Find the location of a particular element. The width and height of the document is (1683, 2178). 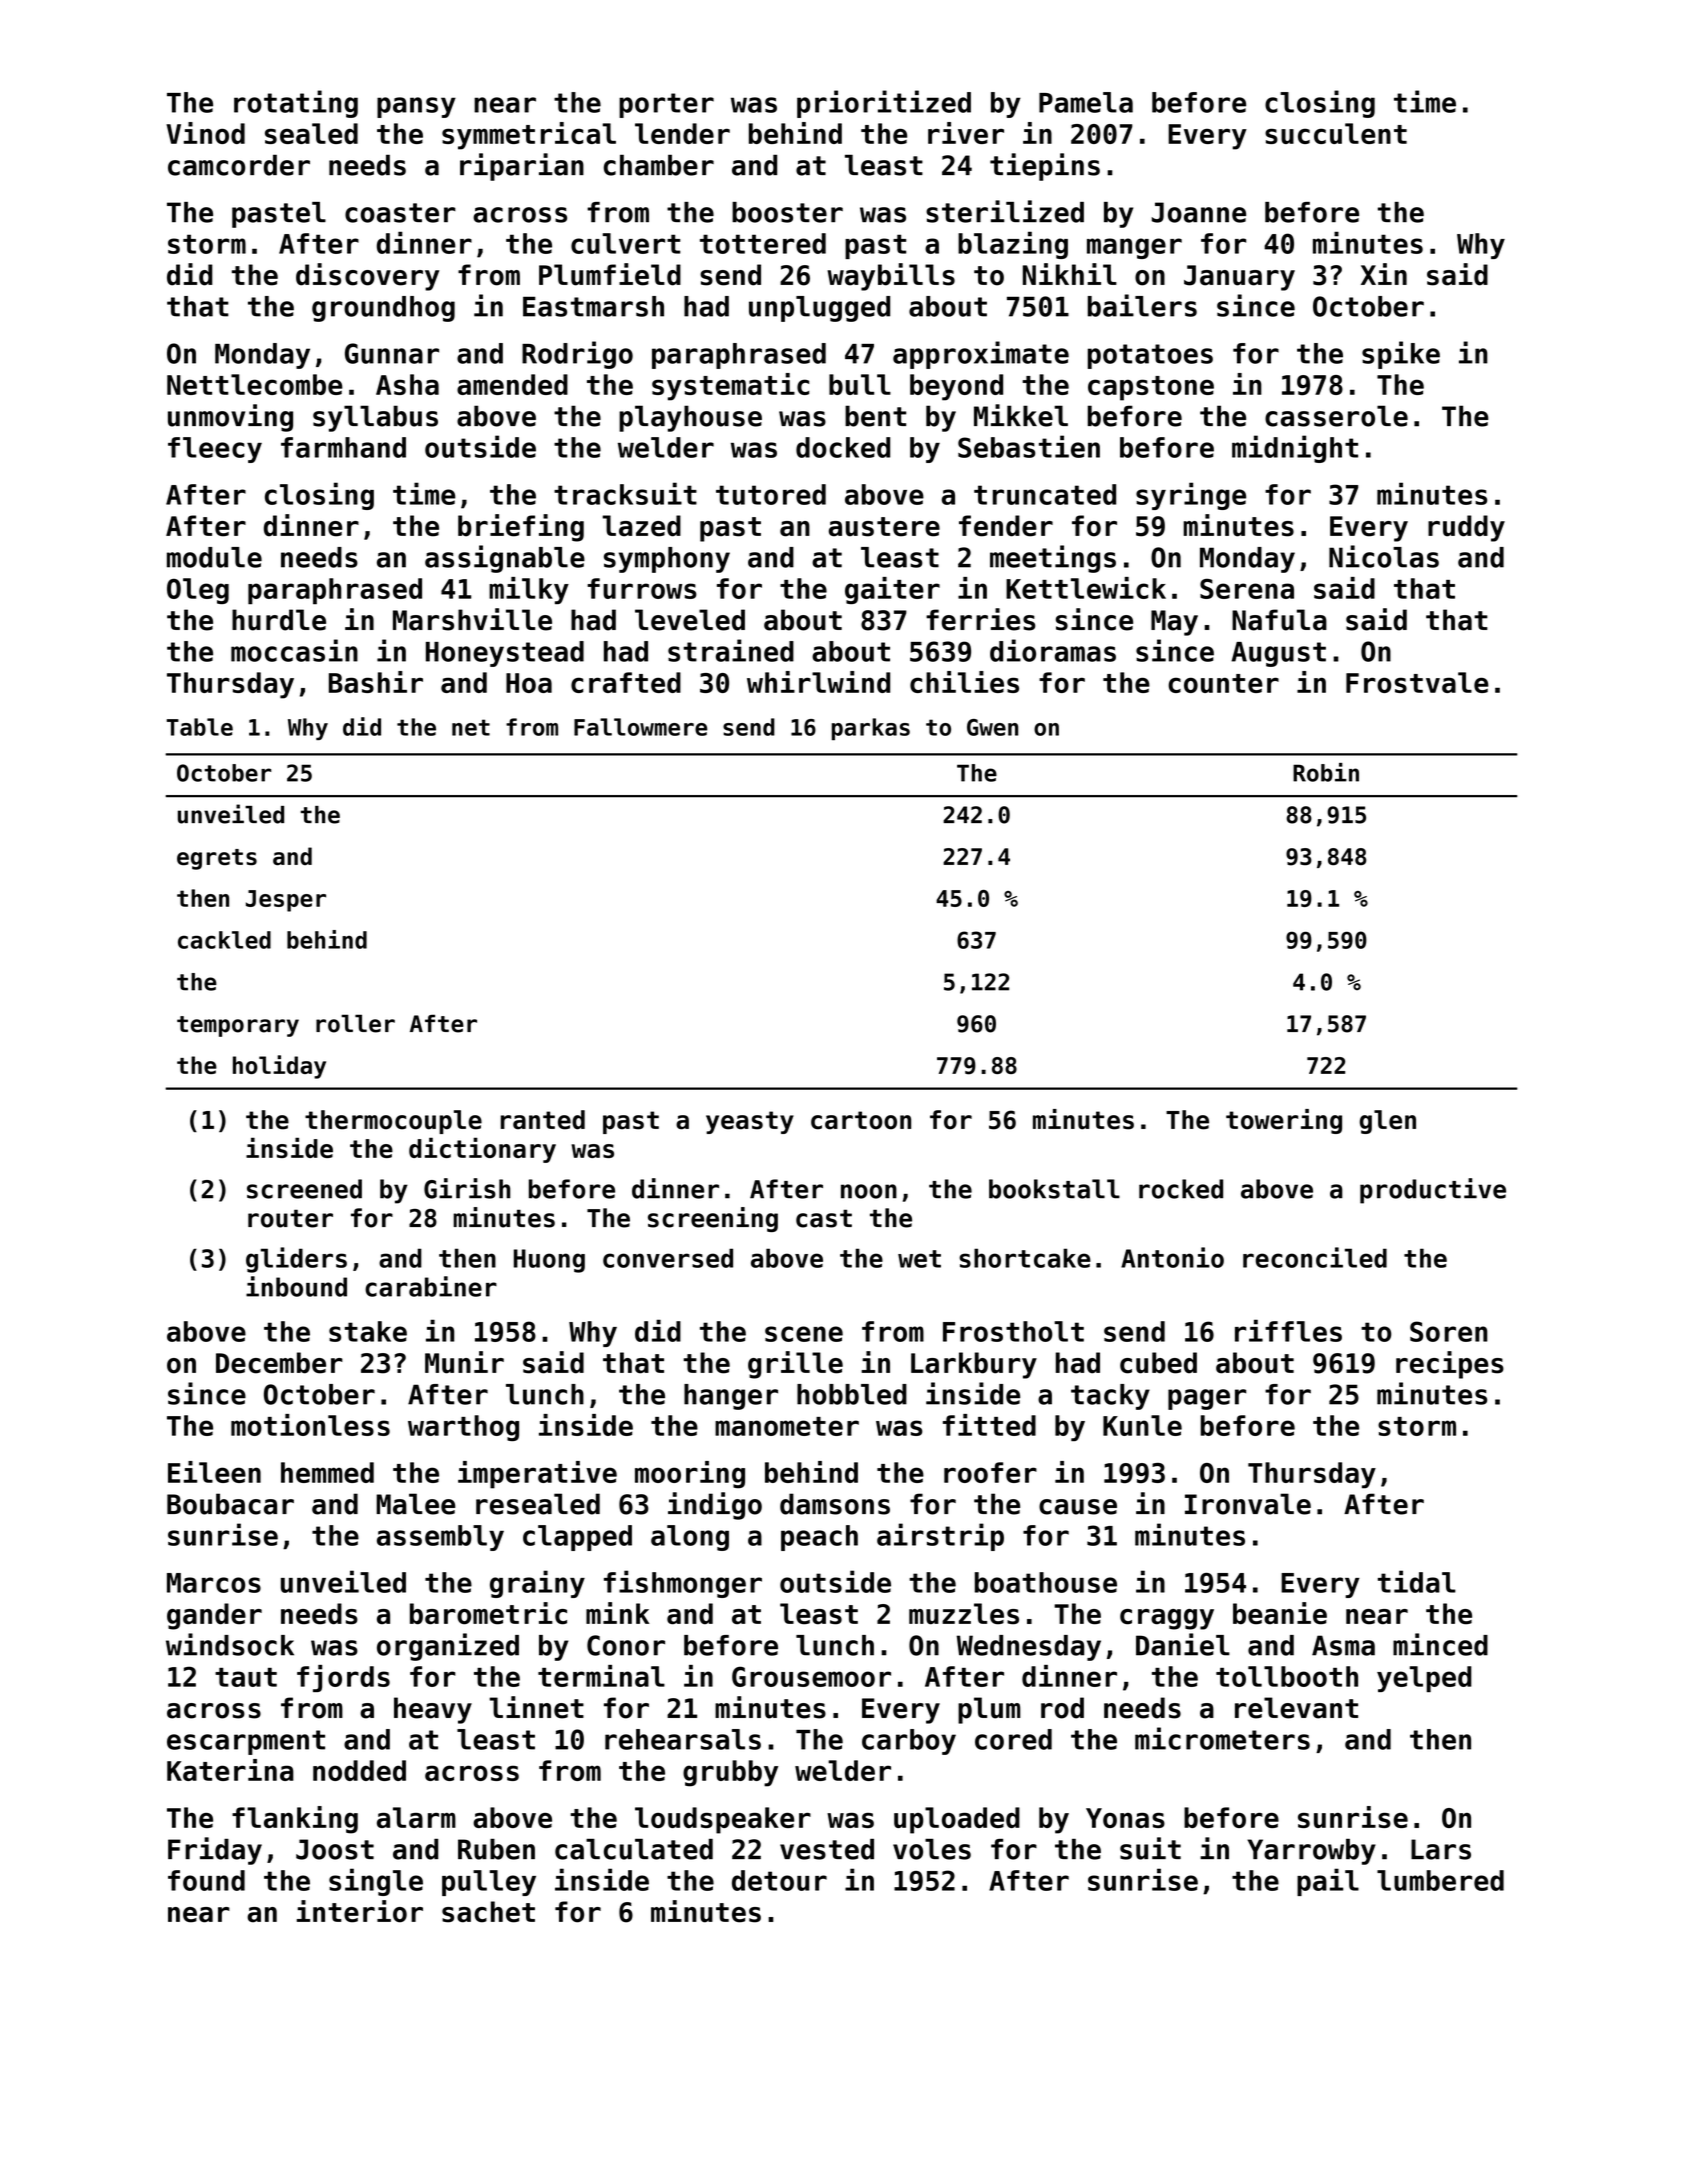

pager is located at coordinates (1207, 1399).
